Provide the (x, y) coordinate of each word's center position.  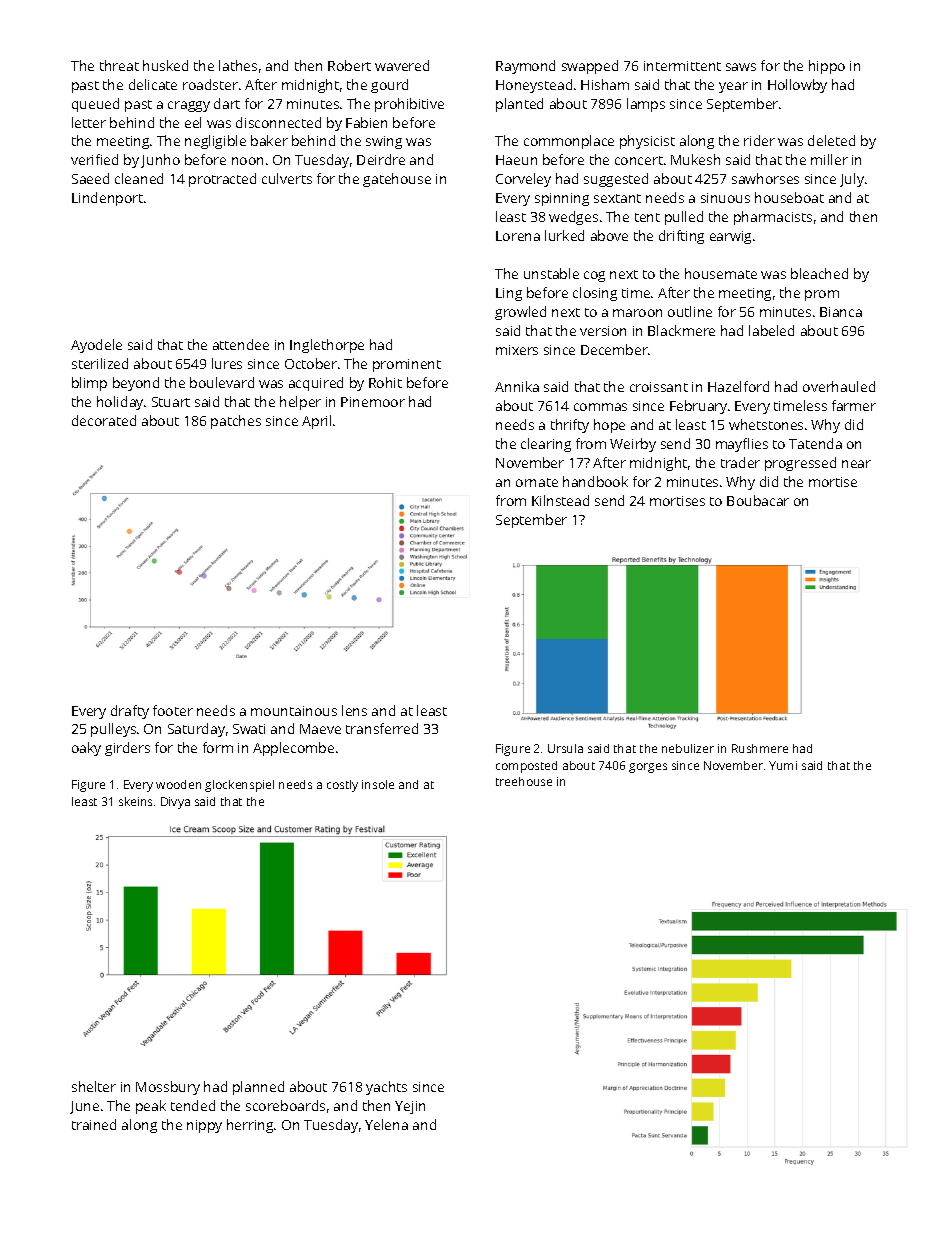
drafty (130, 712)
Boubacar (758, 500)
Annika (517, 386)
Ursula (565, 748)
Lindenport (107, 199)
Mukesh (695, 159)
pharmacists (773, 218)
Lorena (518, 236)
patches (236, 422)
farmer (854, 405)
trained (94, 1124)
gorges (648, 768)
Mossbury (168, 1088)
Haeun (516, 160)
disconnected (278, 122)
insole (378, 784)
